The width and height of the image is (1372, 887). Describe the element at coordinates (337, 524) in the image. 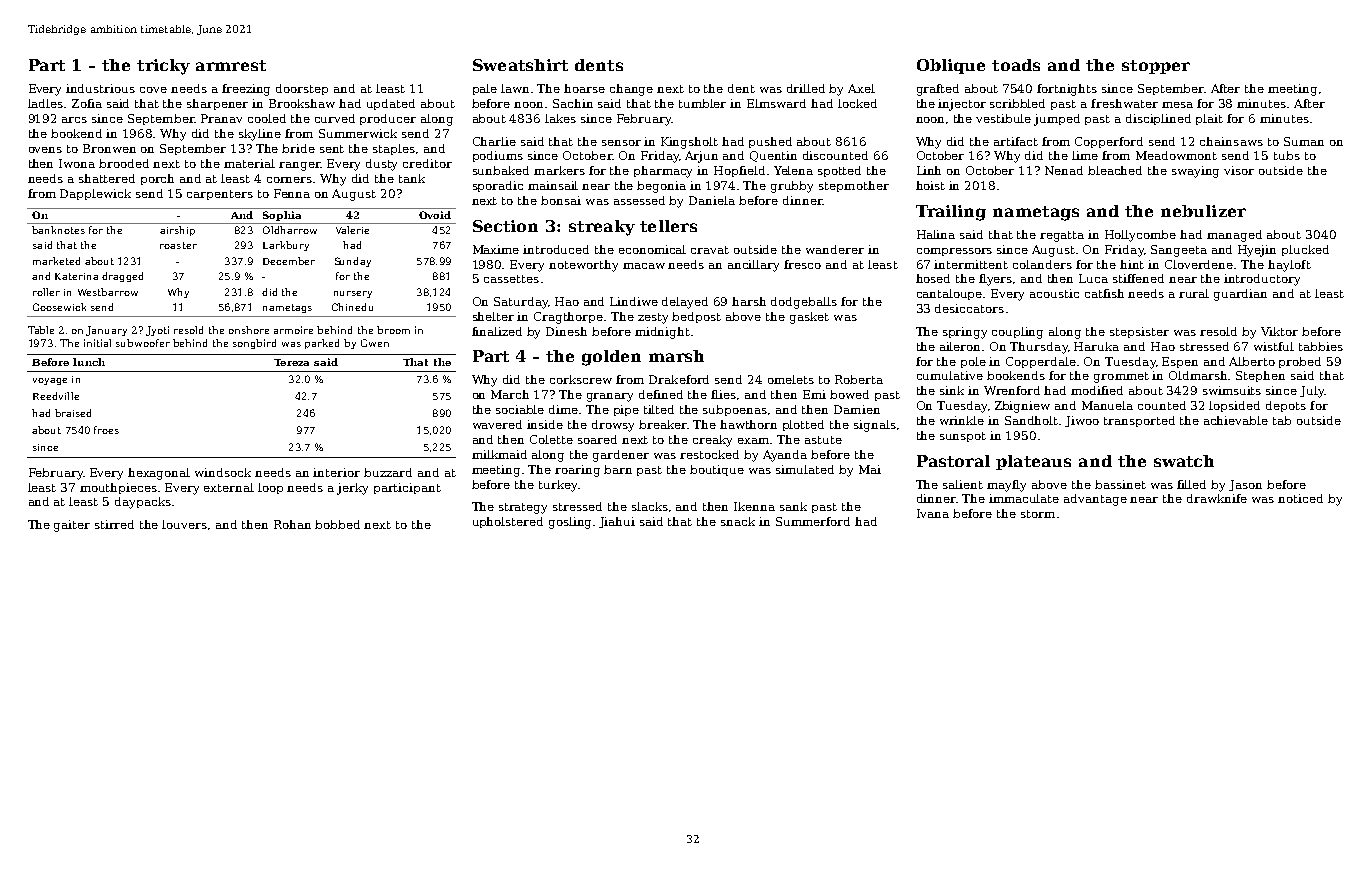

I see `bobbed` at that location.
